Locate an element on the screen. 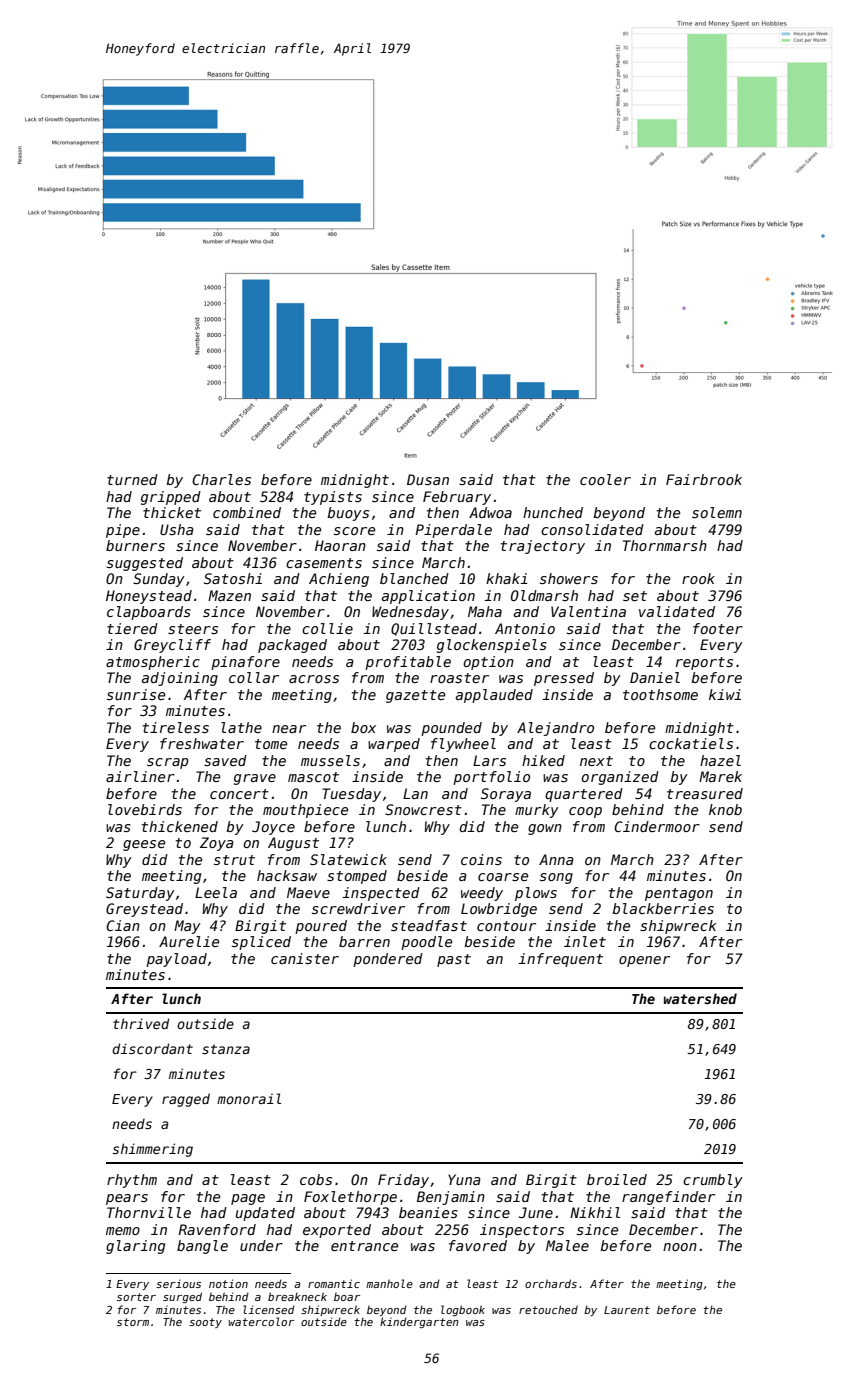  cooler is located at coordinates (605, 479).
